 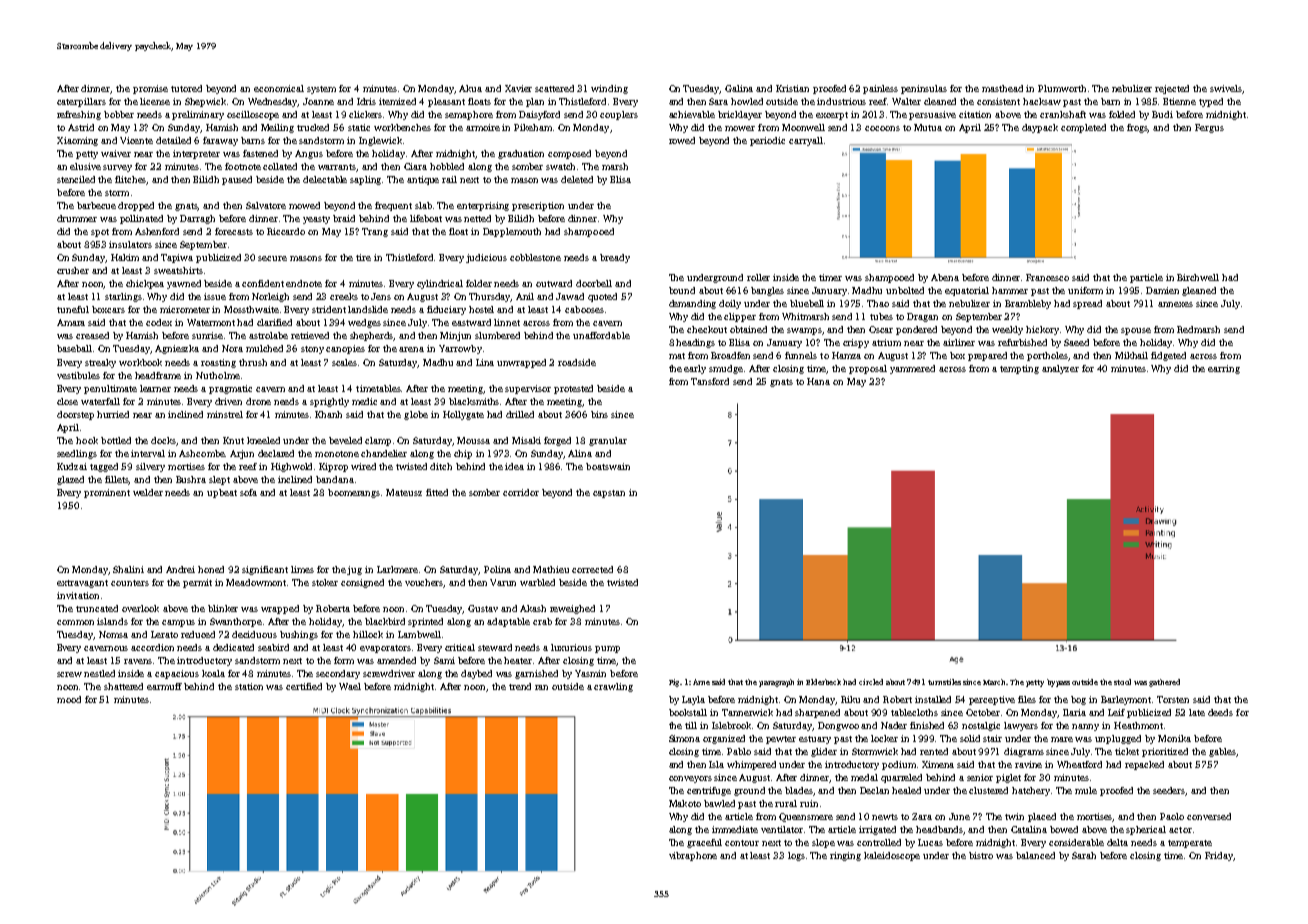 I want to click on boatswain, so click(x=608, y=466).
